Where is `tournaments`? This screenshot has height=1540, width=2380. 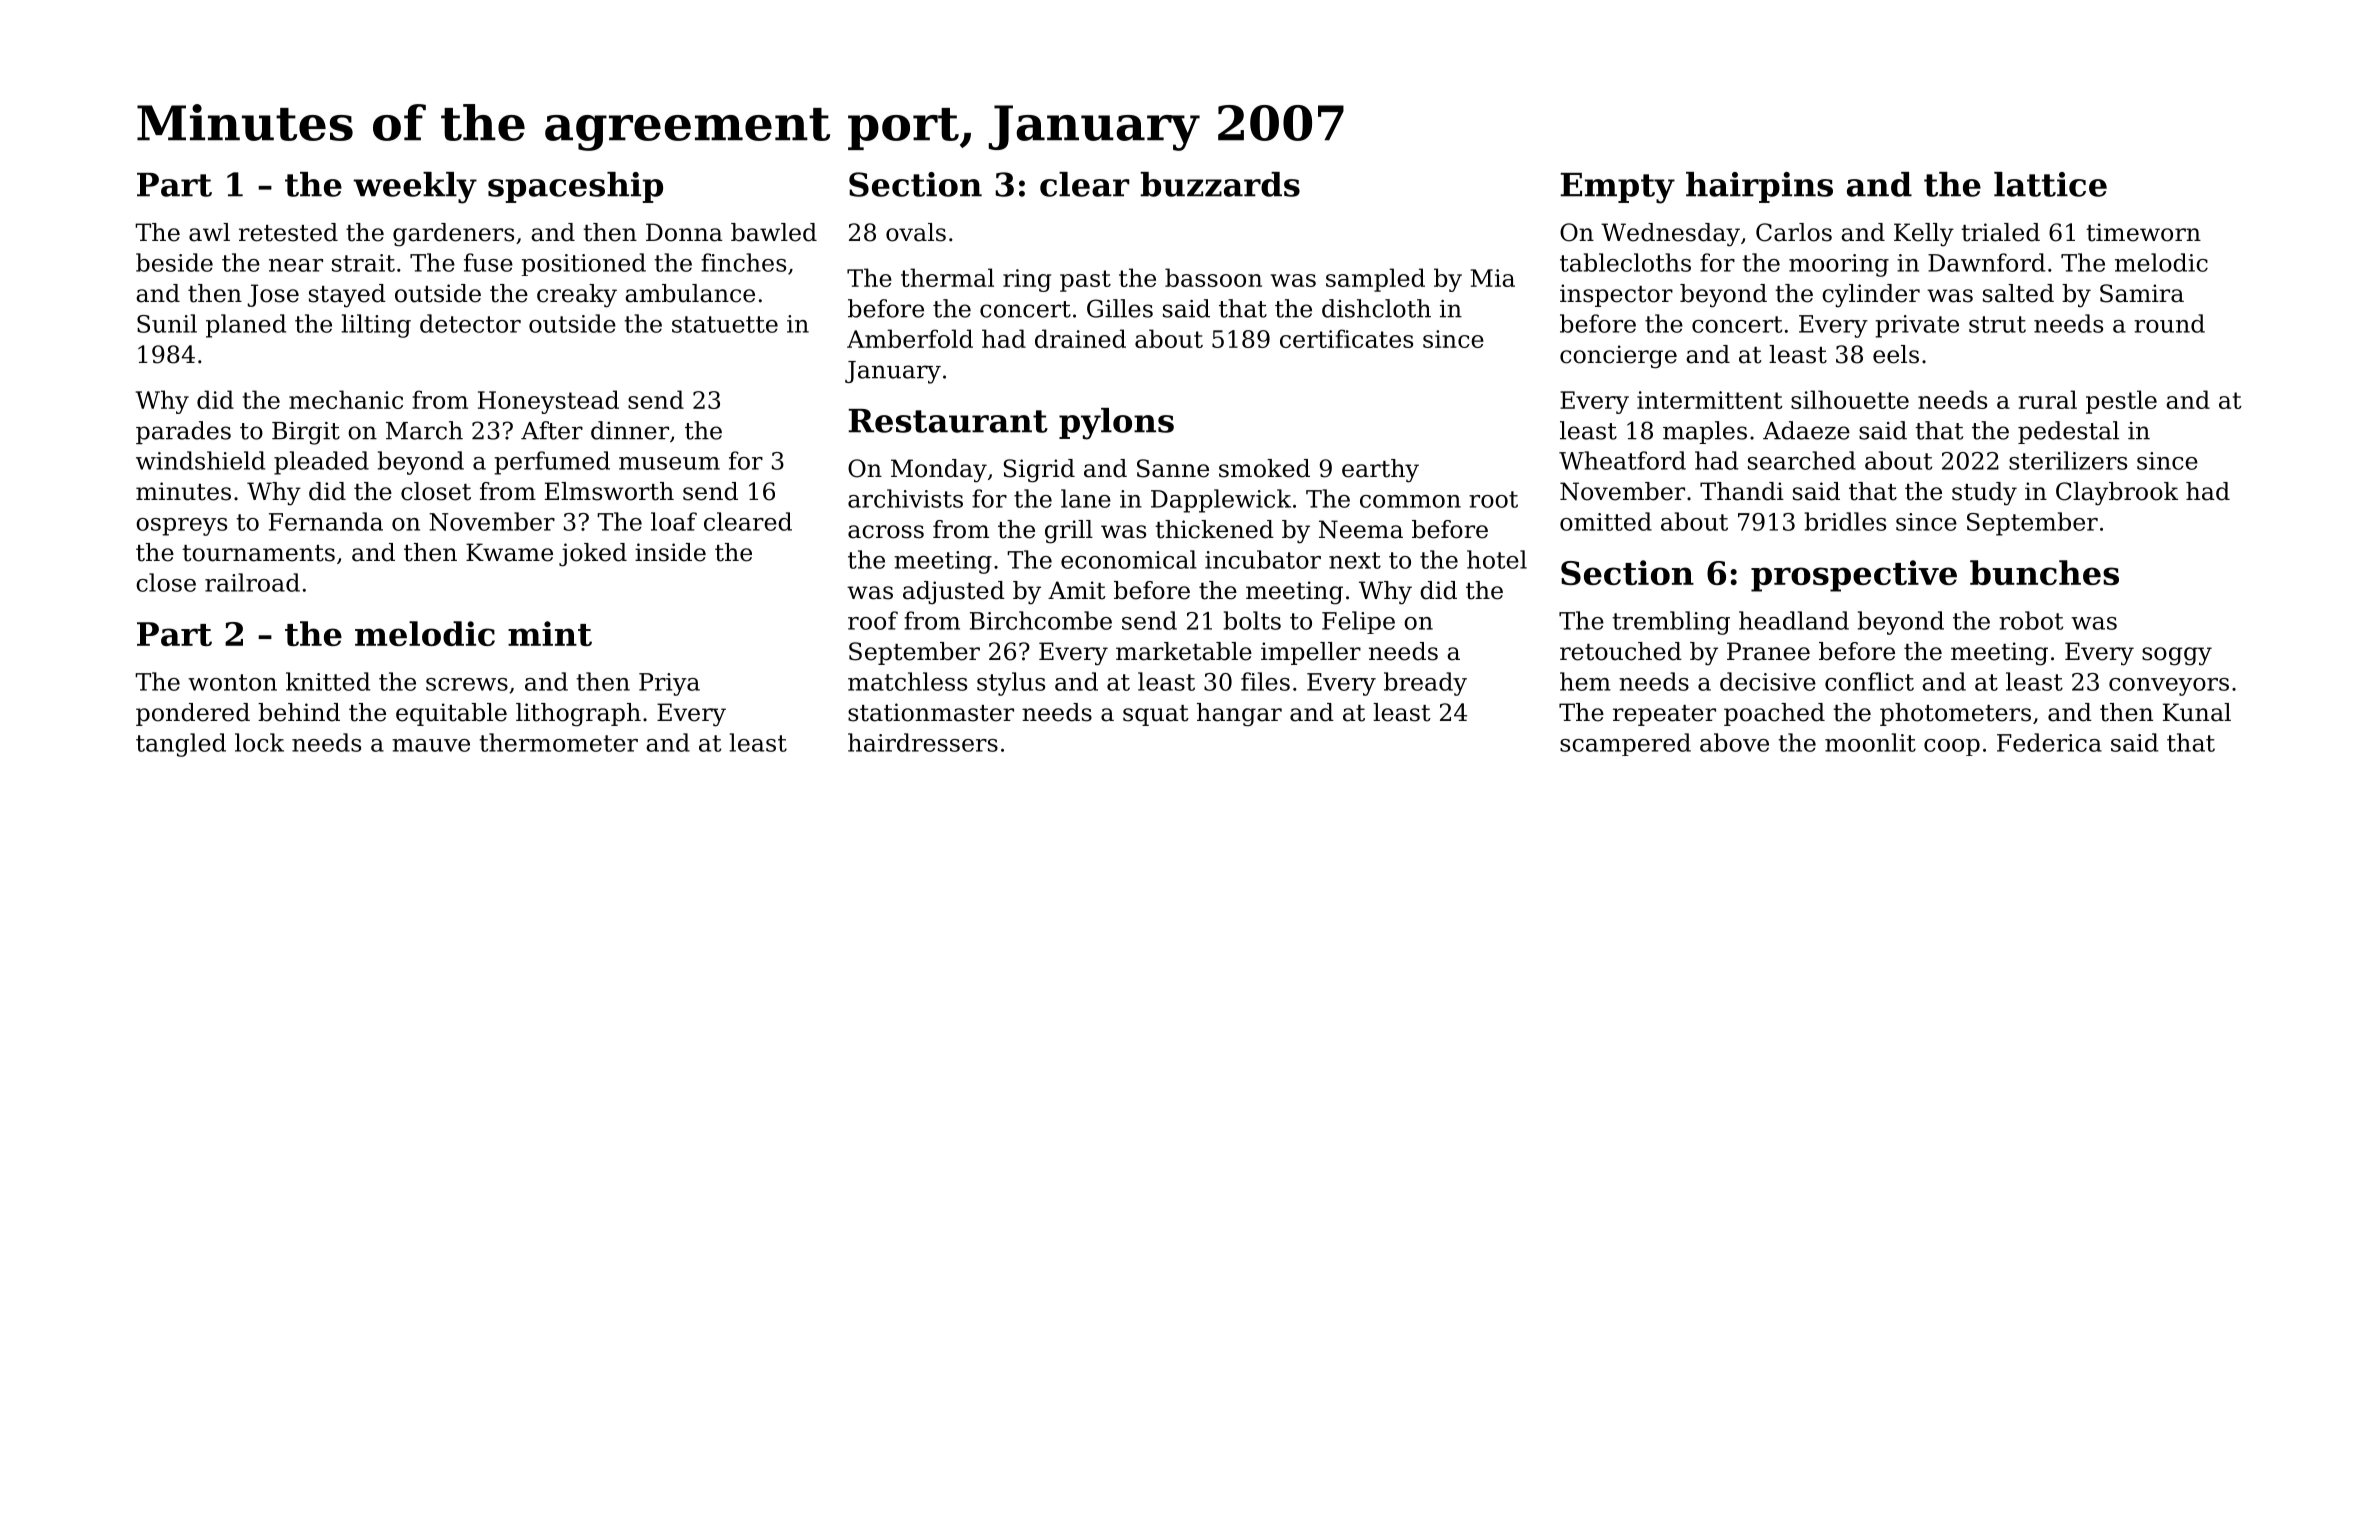 tournaments is located at coordinates (258, 553).
